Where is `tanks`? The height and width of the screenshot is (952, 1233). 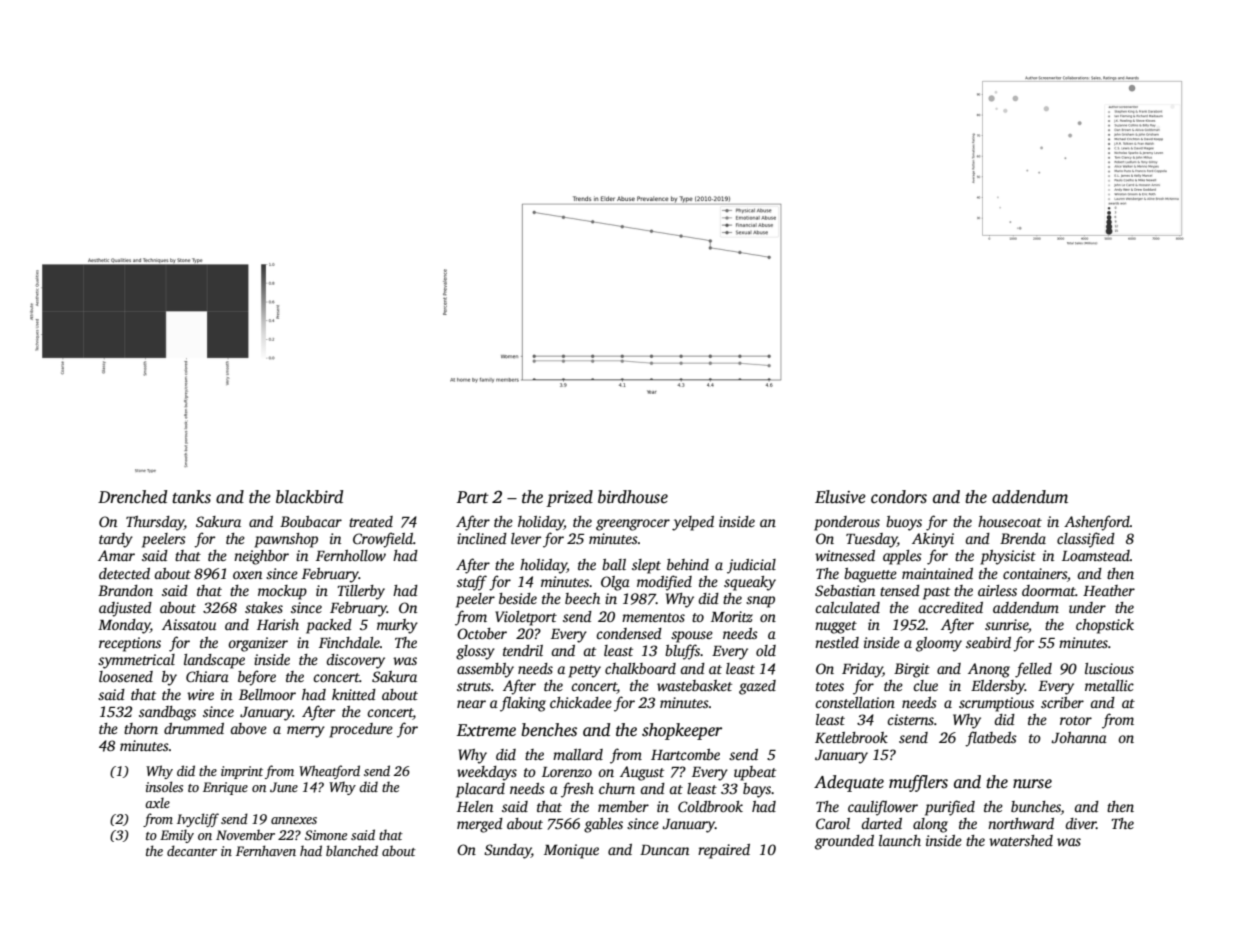
tanks is located at coordinates (191, 497).
